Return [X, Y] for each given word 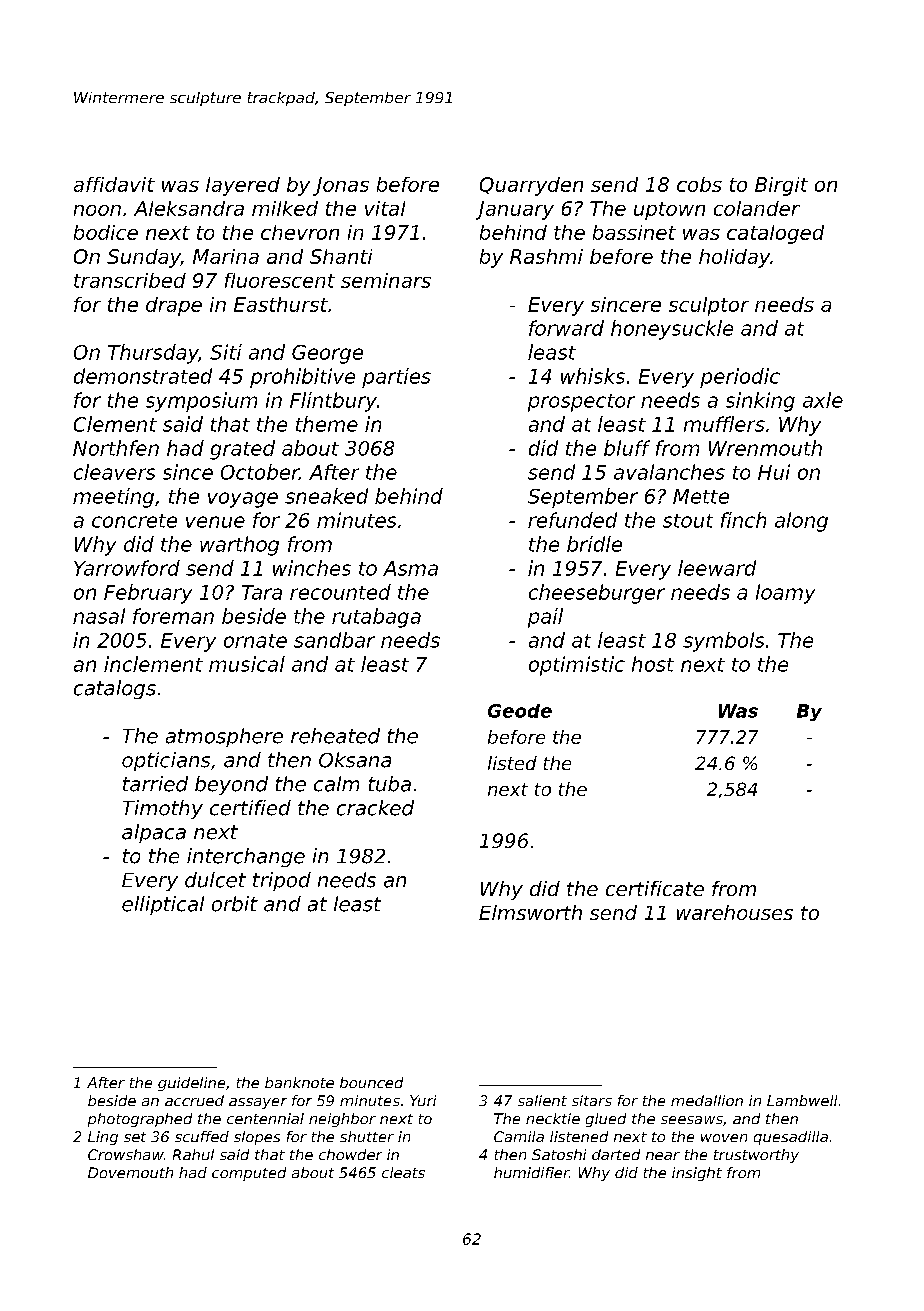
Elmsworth [530, 912]
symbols [723, 642]
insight [697, 1174]
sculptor [709, 306]
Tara [262, 592]
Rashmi [546, 256]
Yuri [423, 1100]
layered [243, 186]
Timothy [163, 809]
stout [688, 521]
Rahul [193, 1154]
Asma [410, 568]
